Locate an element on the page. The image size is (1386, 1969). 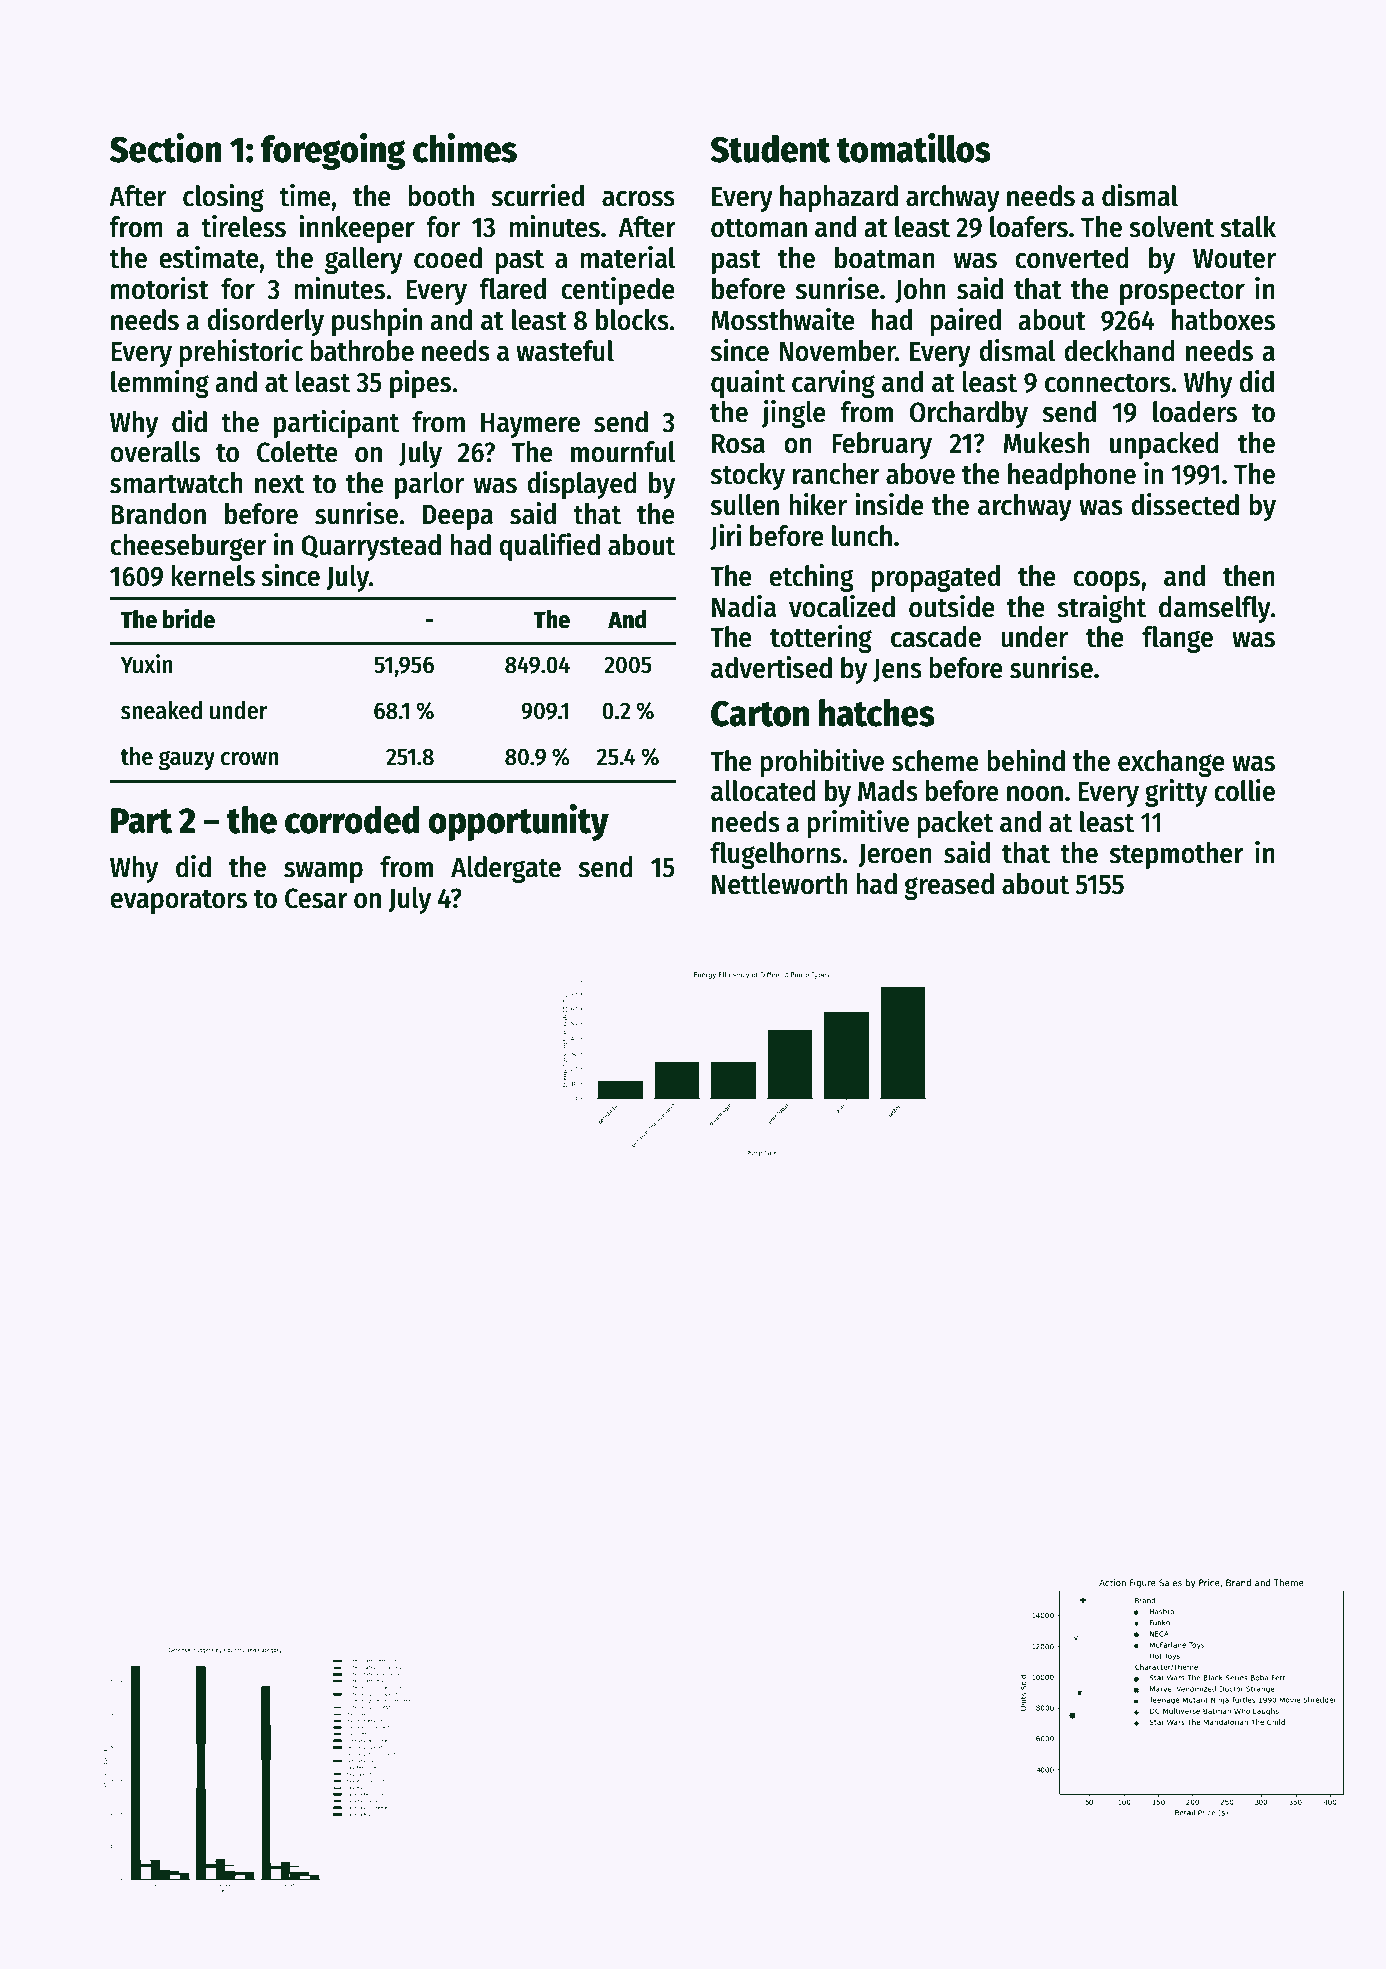
smartwatch is located at coordinates (176, 483).
